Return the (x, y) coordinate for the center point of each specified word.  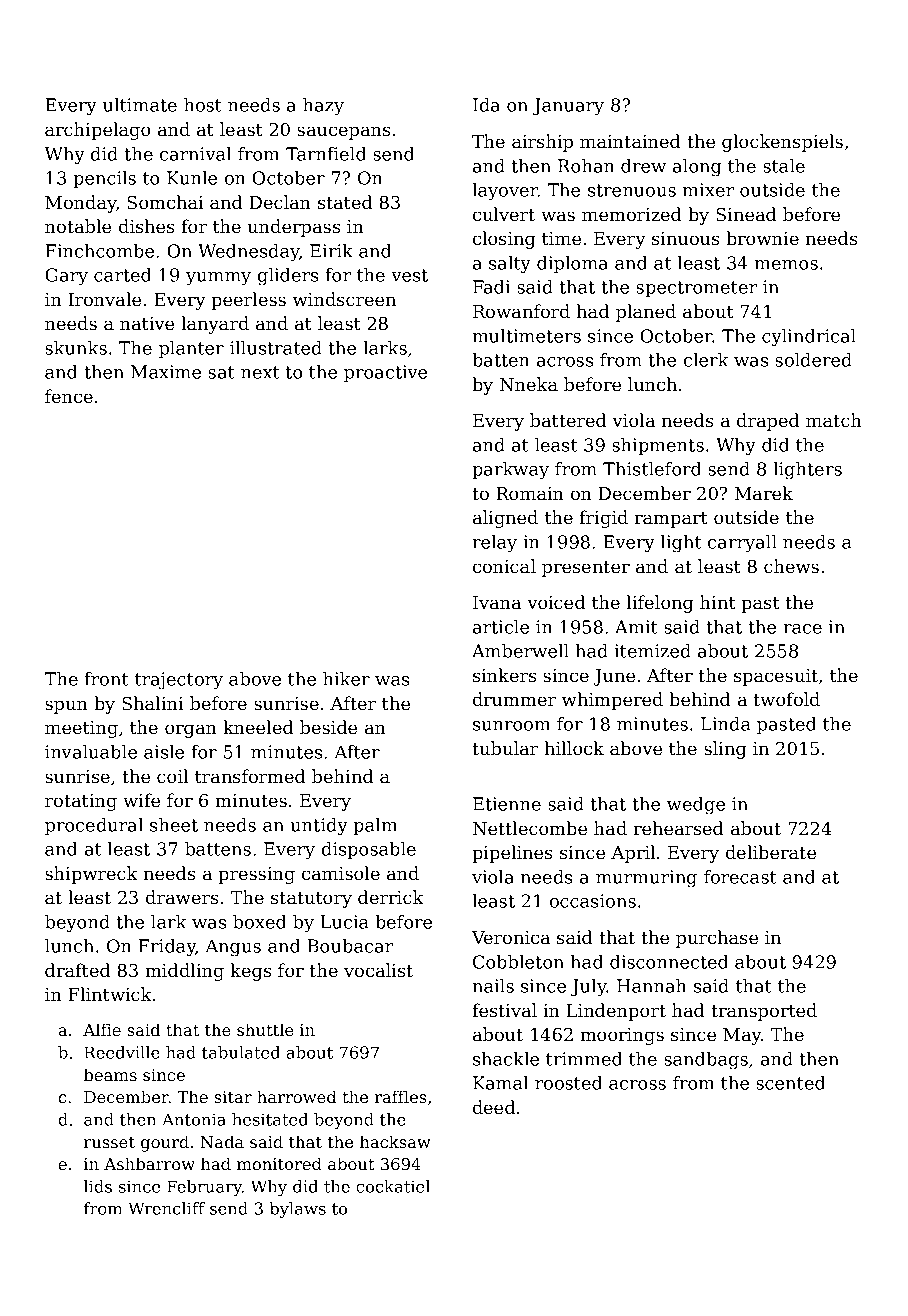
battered (568, 420)
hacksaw (395, 1141)
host (203, 105)
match (834, 420)
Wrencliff (166, 1208)
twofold (786, 699)
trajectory (179, 681)
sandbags (706, 1061)
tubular (505, 748)
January (568, 107)
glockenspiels (782, 143)
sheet (174, 825)
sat (221, 372)
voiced (556, 602)
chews (791, 566)
